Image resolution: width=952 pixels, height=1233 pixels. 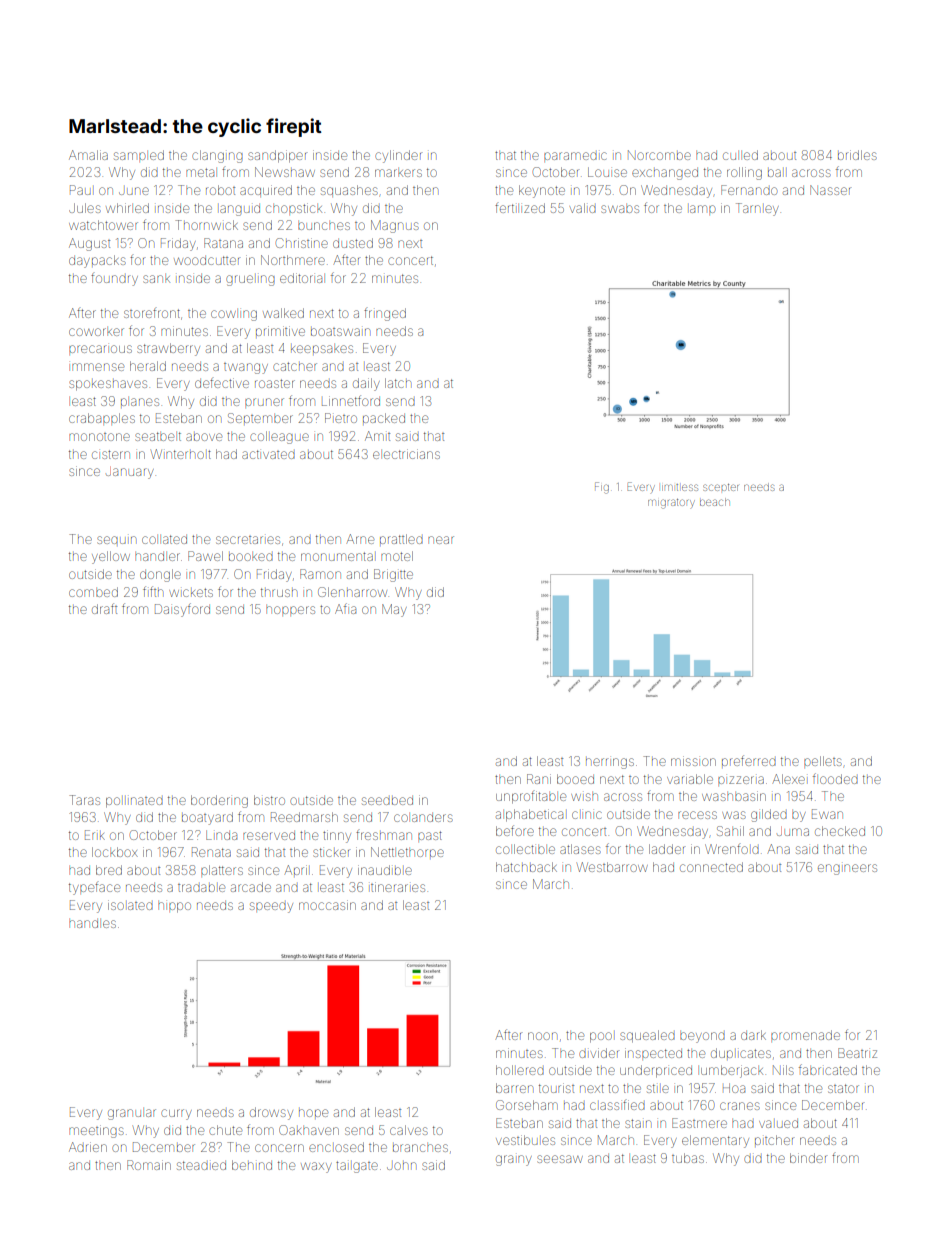 What do you see at coordinates (835, 778) in the page?
I see `flooded` at bounding box center [835, 778].
